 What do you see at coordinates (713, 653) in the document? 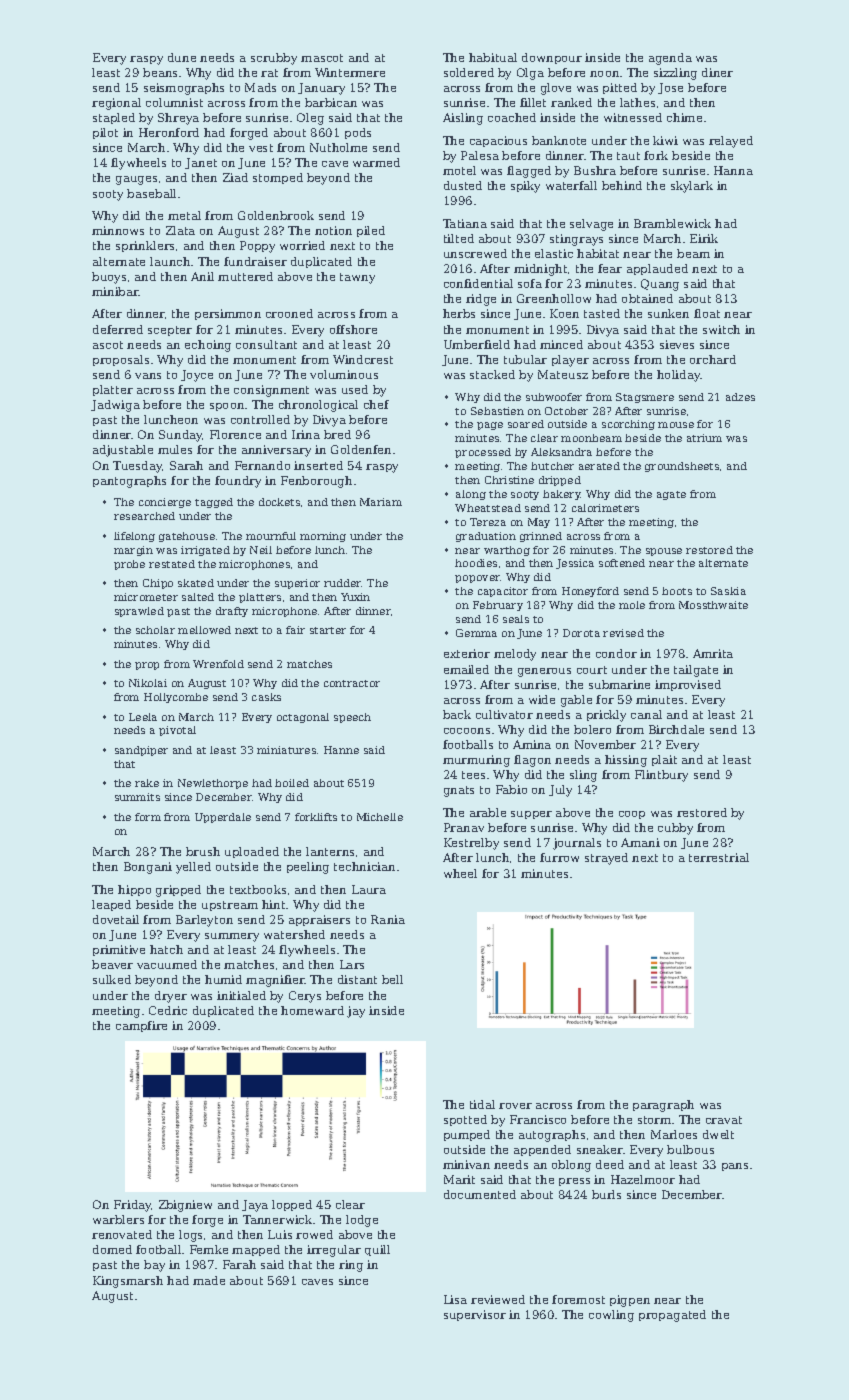
I see `Amrita` at bounding box center [713, 653].
